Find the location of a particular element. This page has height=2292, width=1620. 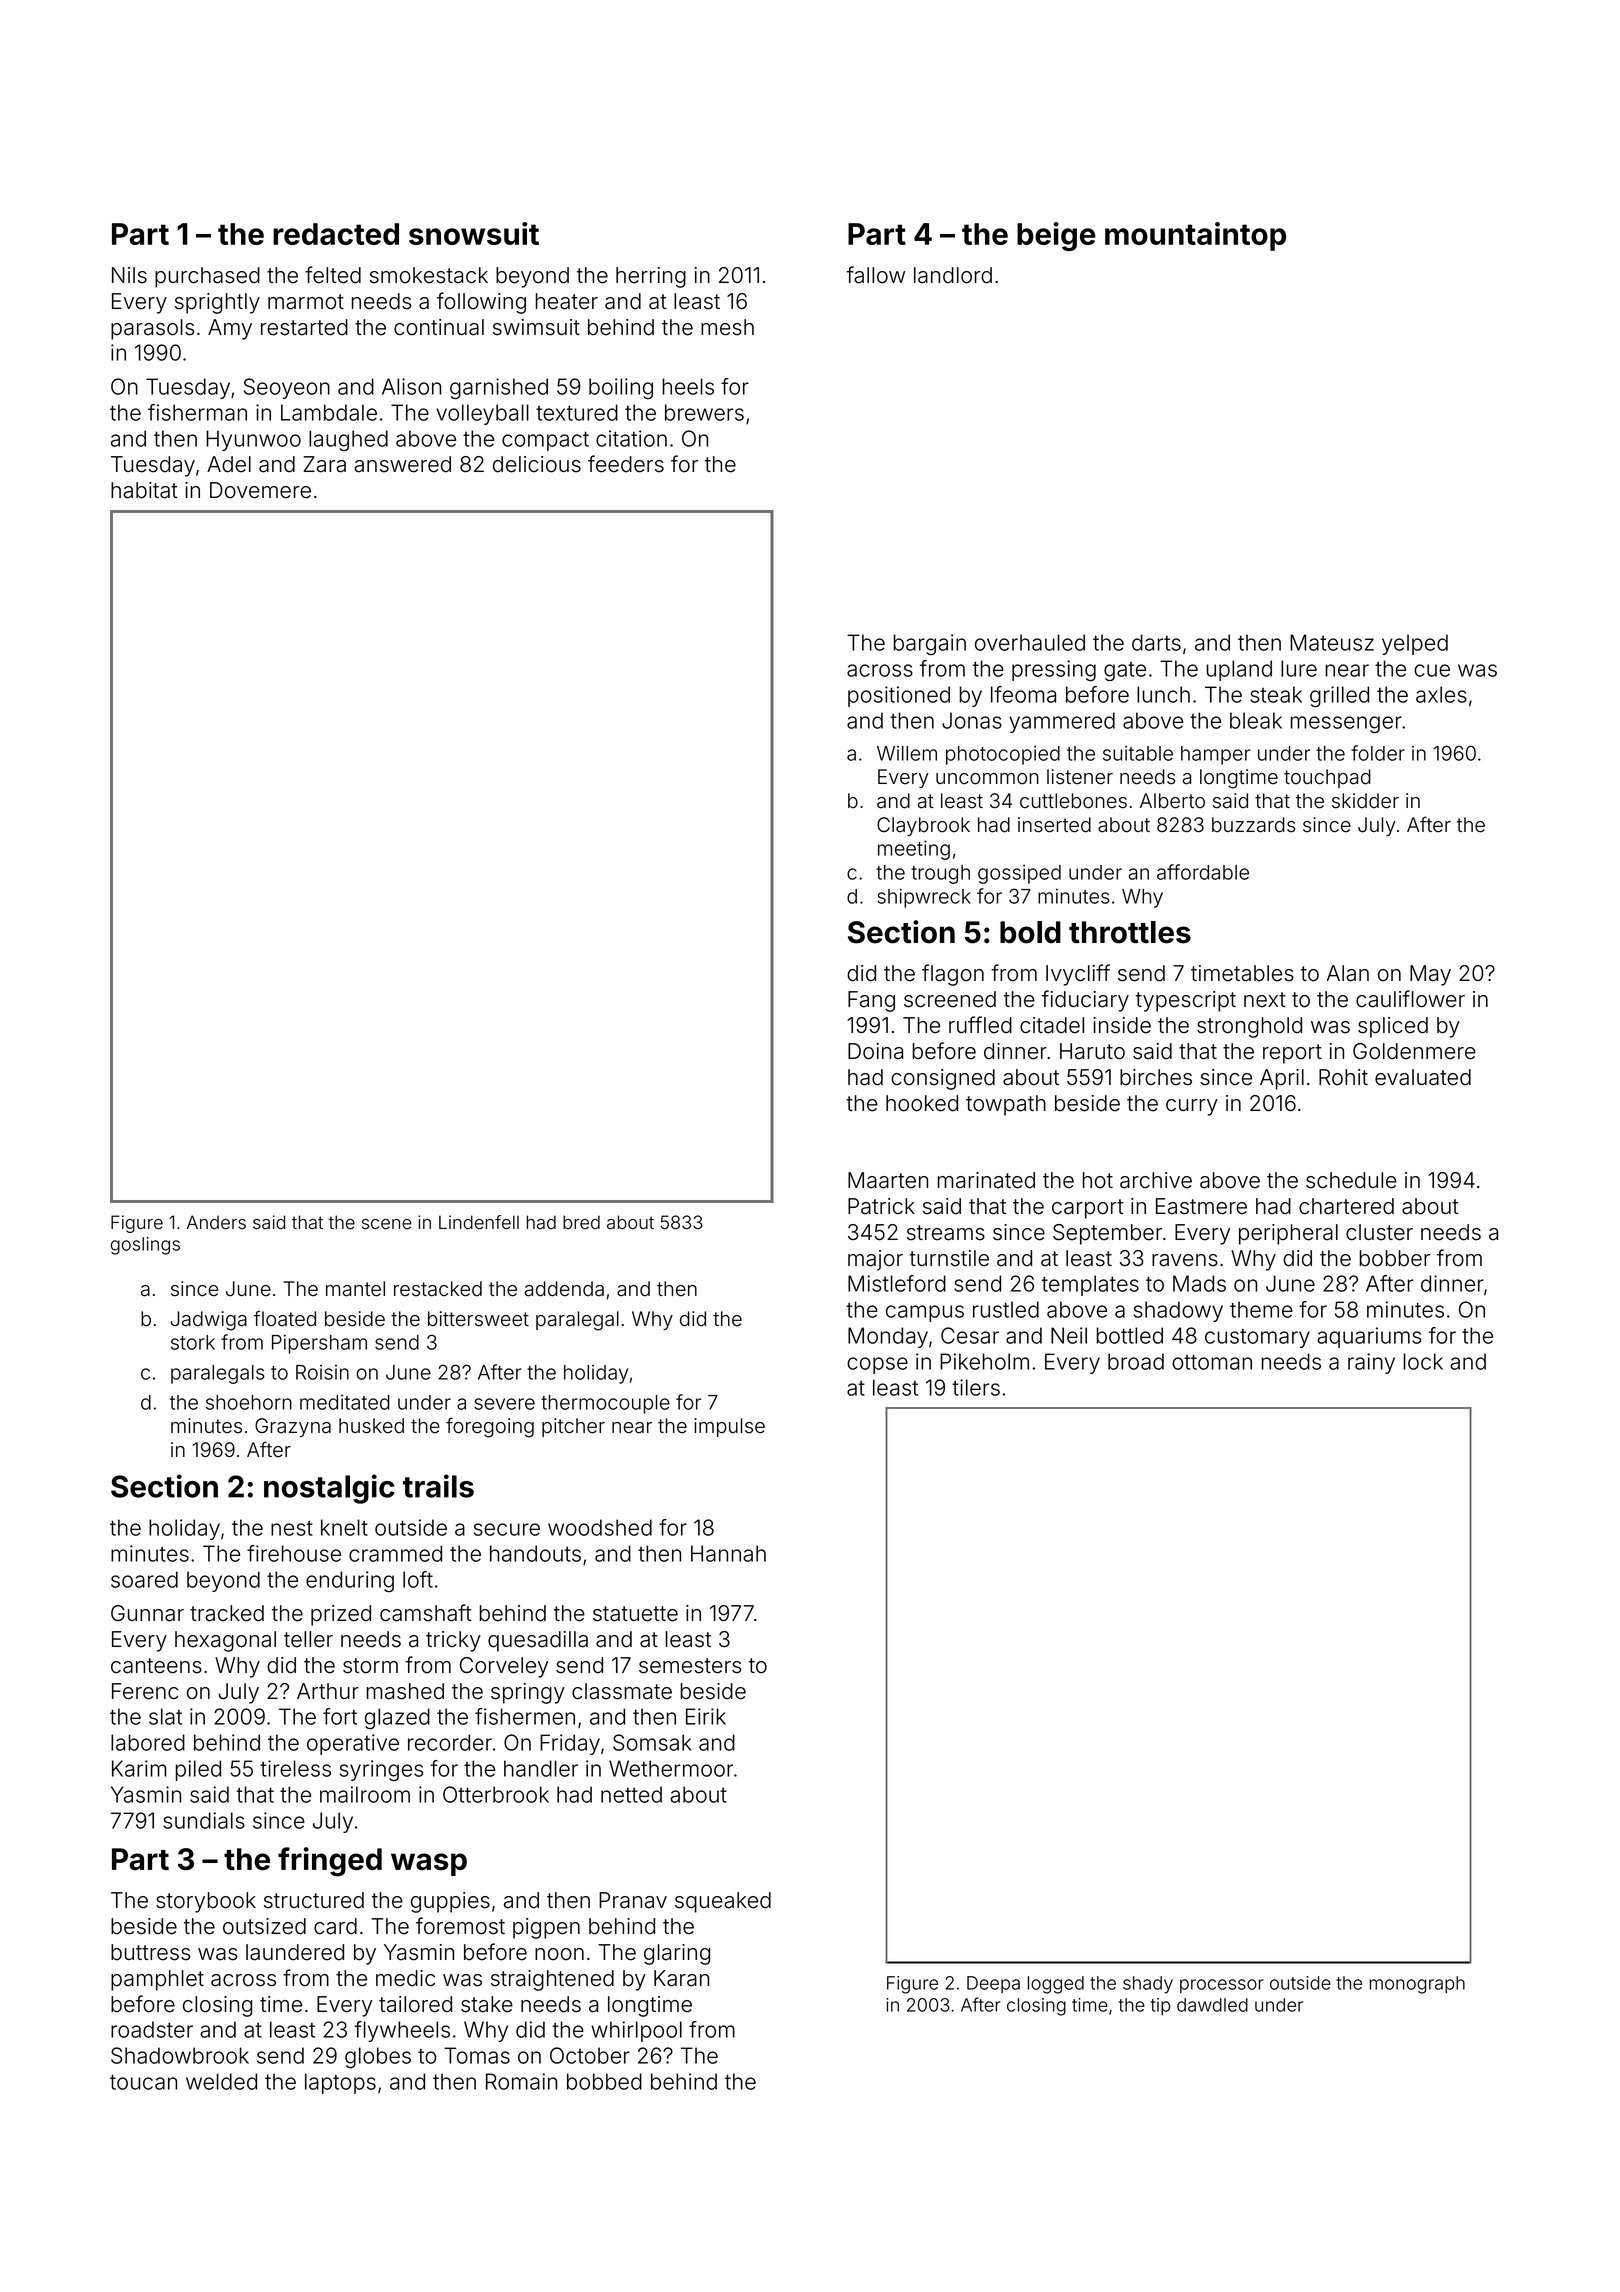

noon is located at coordinates (559, 1954).
